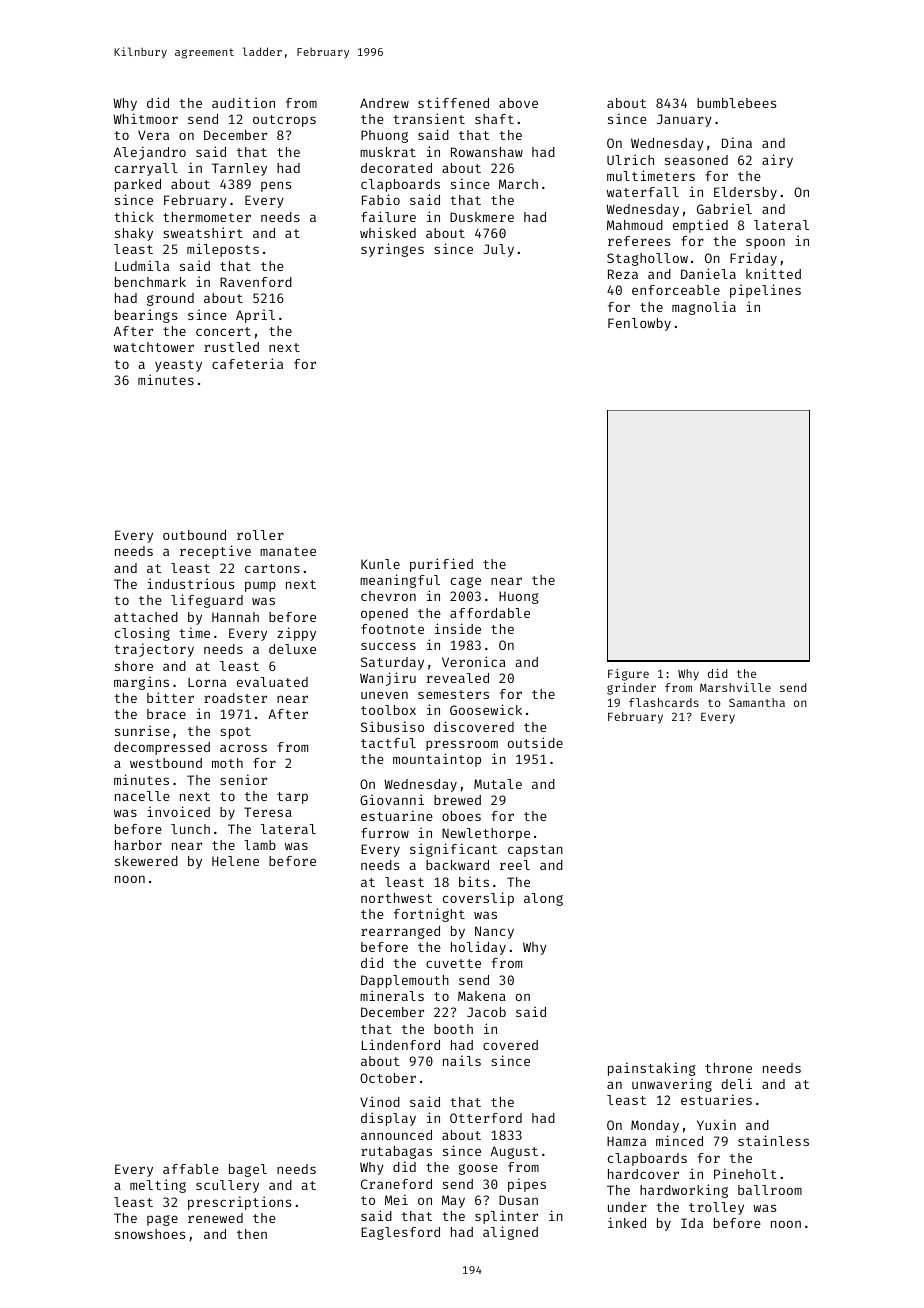 The height and width of the screenshot is (1308, 924). Describe the element at coordinates (154, 650) in the screenshot. I see `trajectory` at that location.
